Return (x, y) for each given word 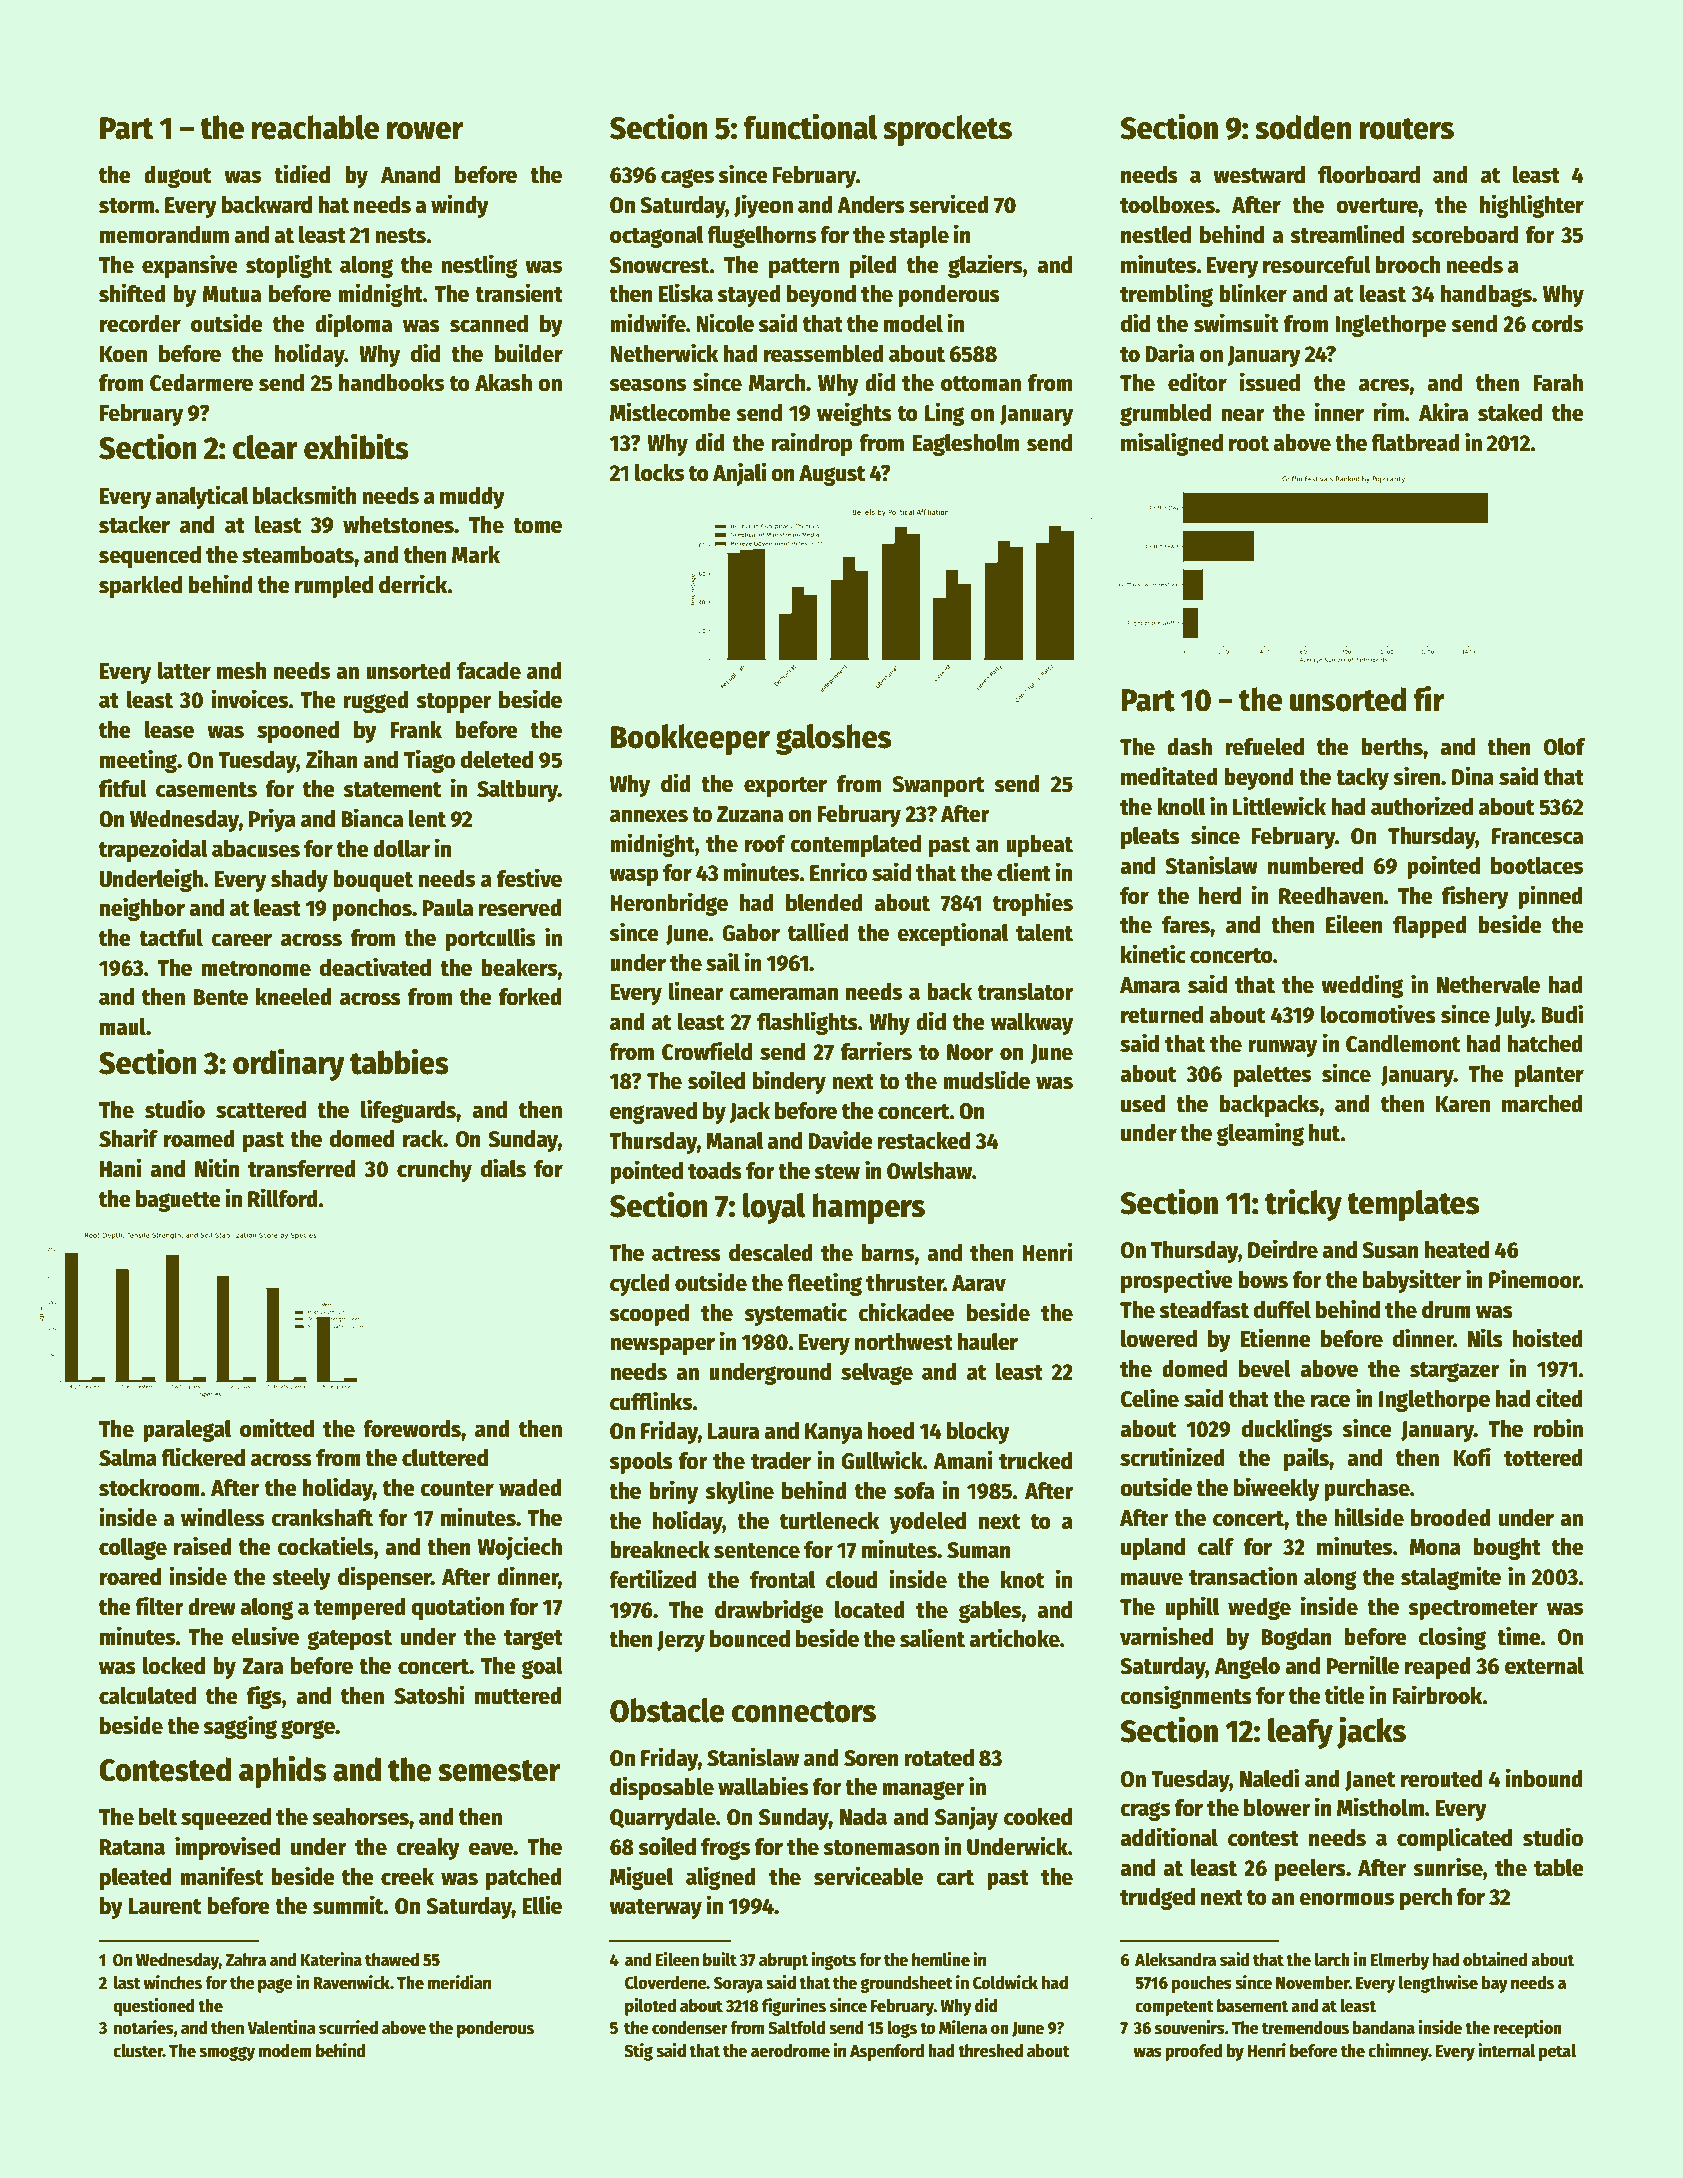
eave (491, 1849)
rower (425, 131)
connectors (804, 1712)
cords (1557, 324)
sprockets (947, 130)
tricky (1303, 1204)
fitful (123, 788)
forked (530, 997)
